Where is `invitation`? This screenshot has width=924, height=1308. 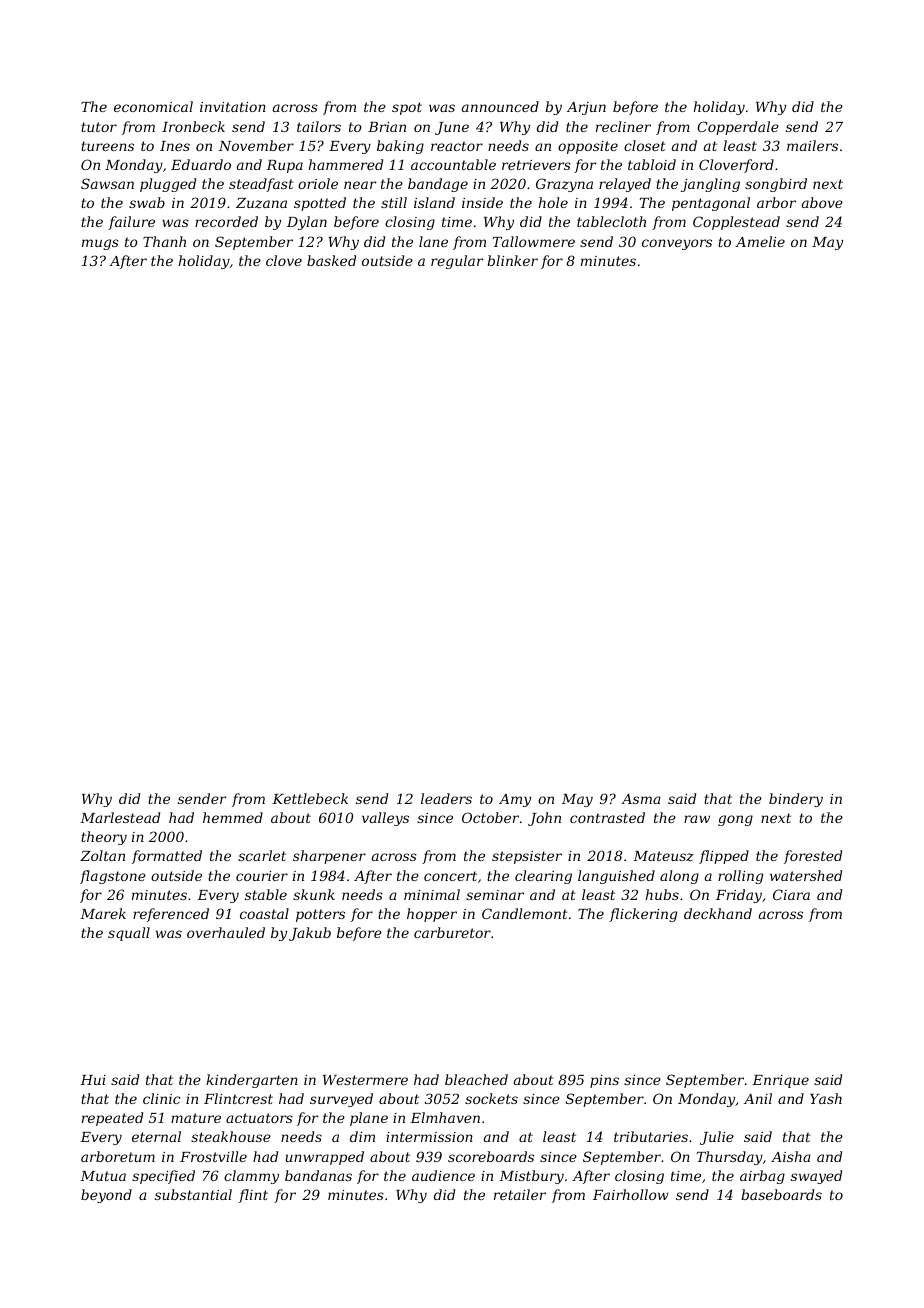
invitation is located at coordinates (233, 107).
